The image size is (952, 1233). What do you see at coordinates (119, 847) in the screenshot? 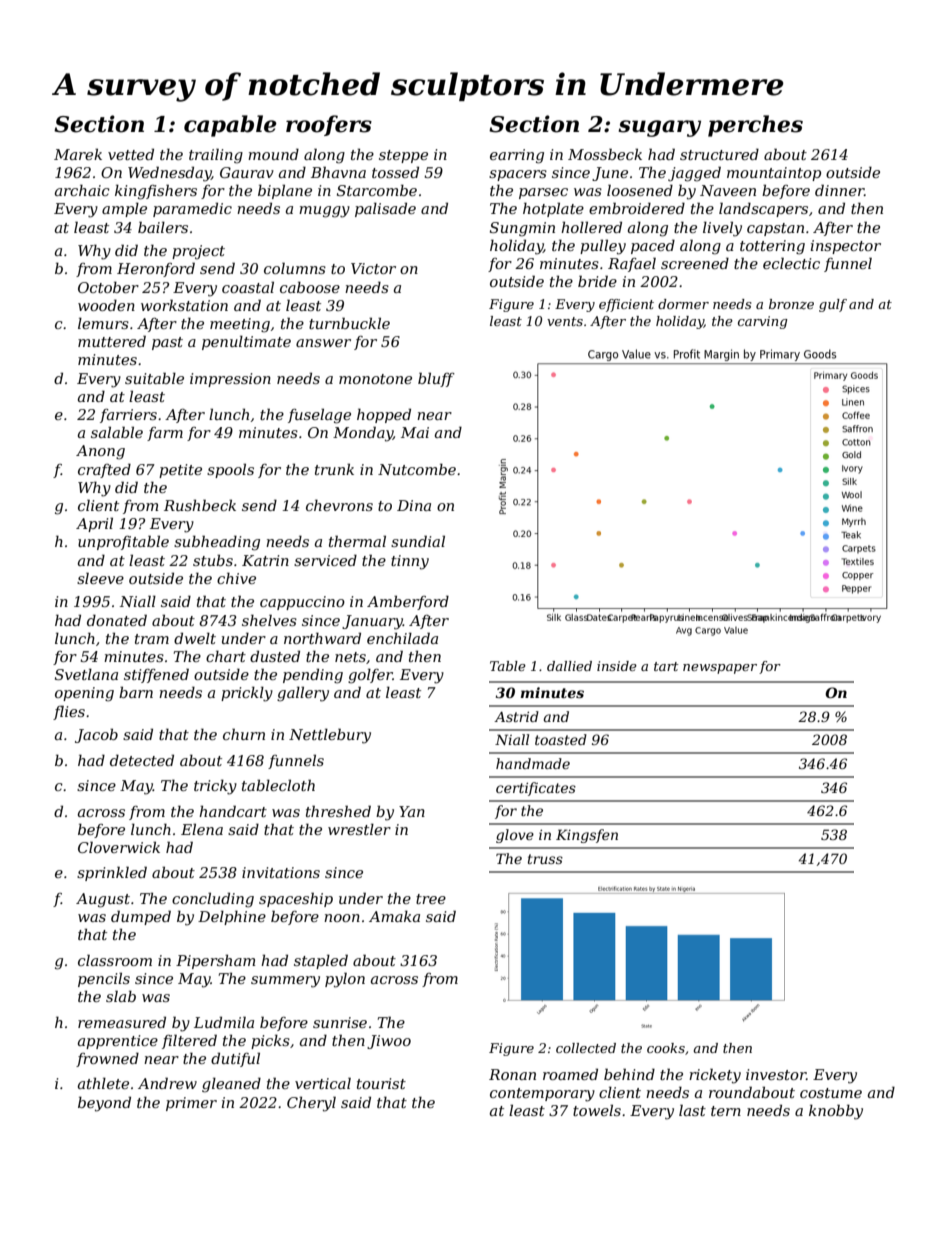
I see `Cloverwick` at bounding box center [119, 847].
